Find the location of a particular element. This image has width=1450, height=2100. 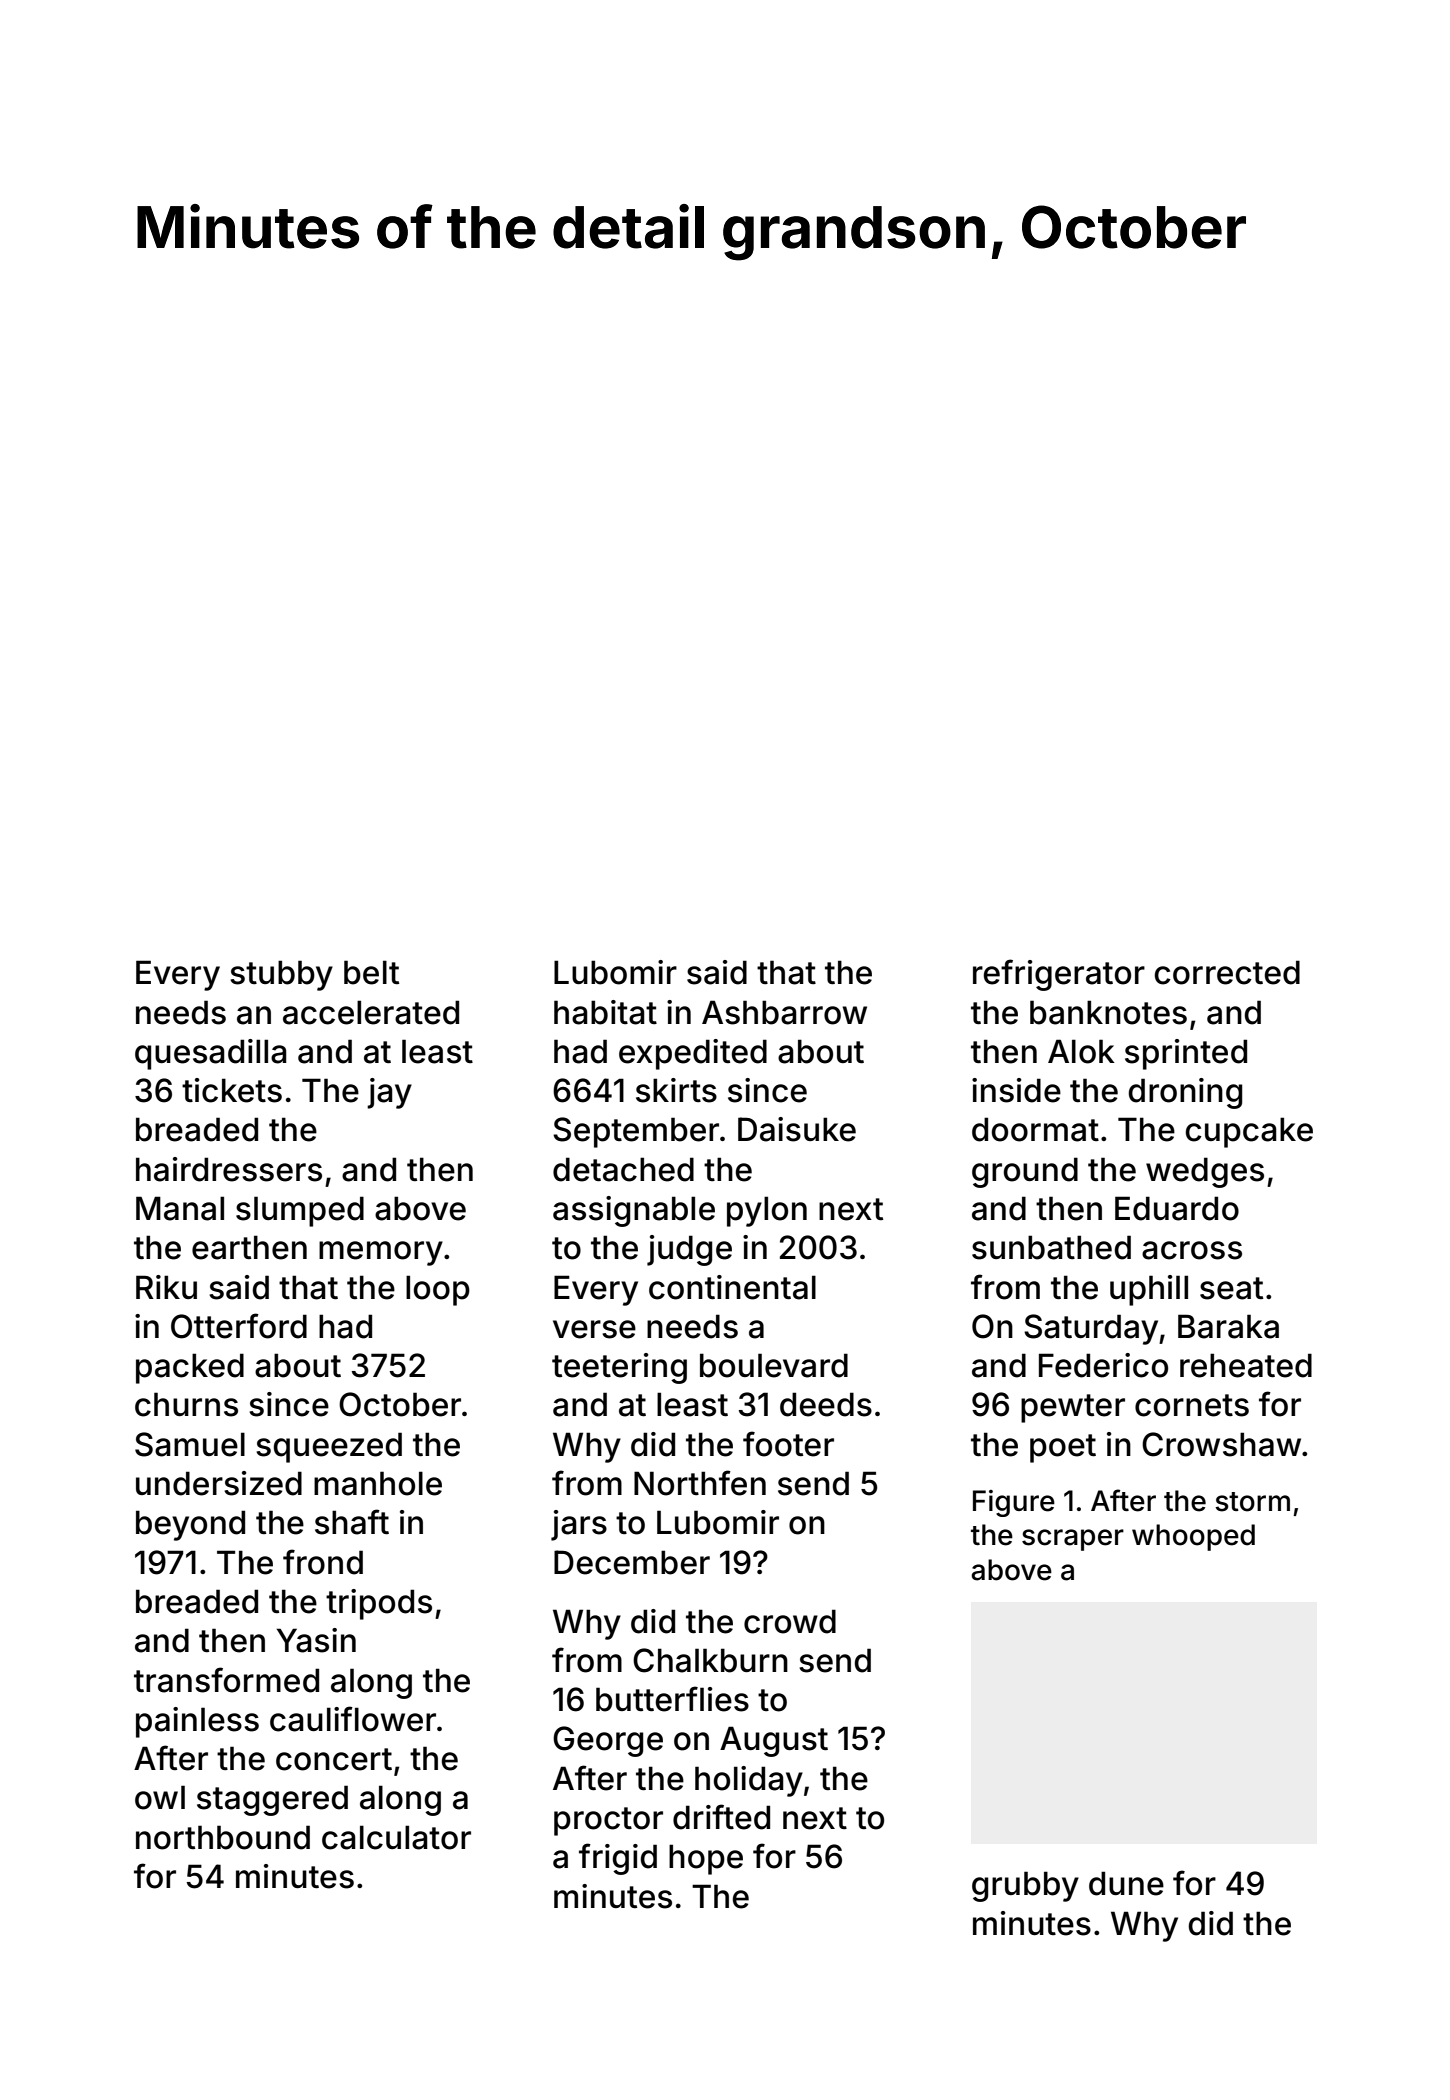

scraper is located at coordinates (1073, 1540).
